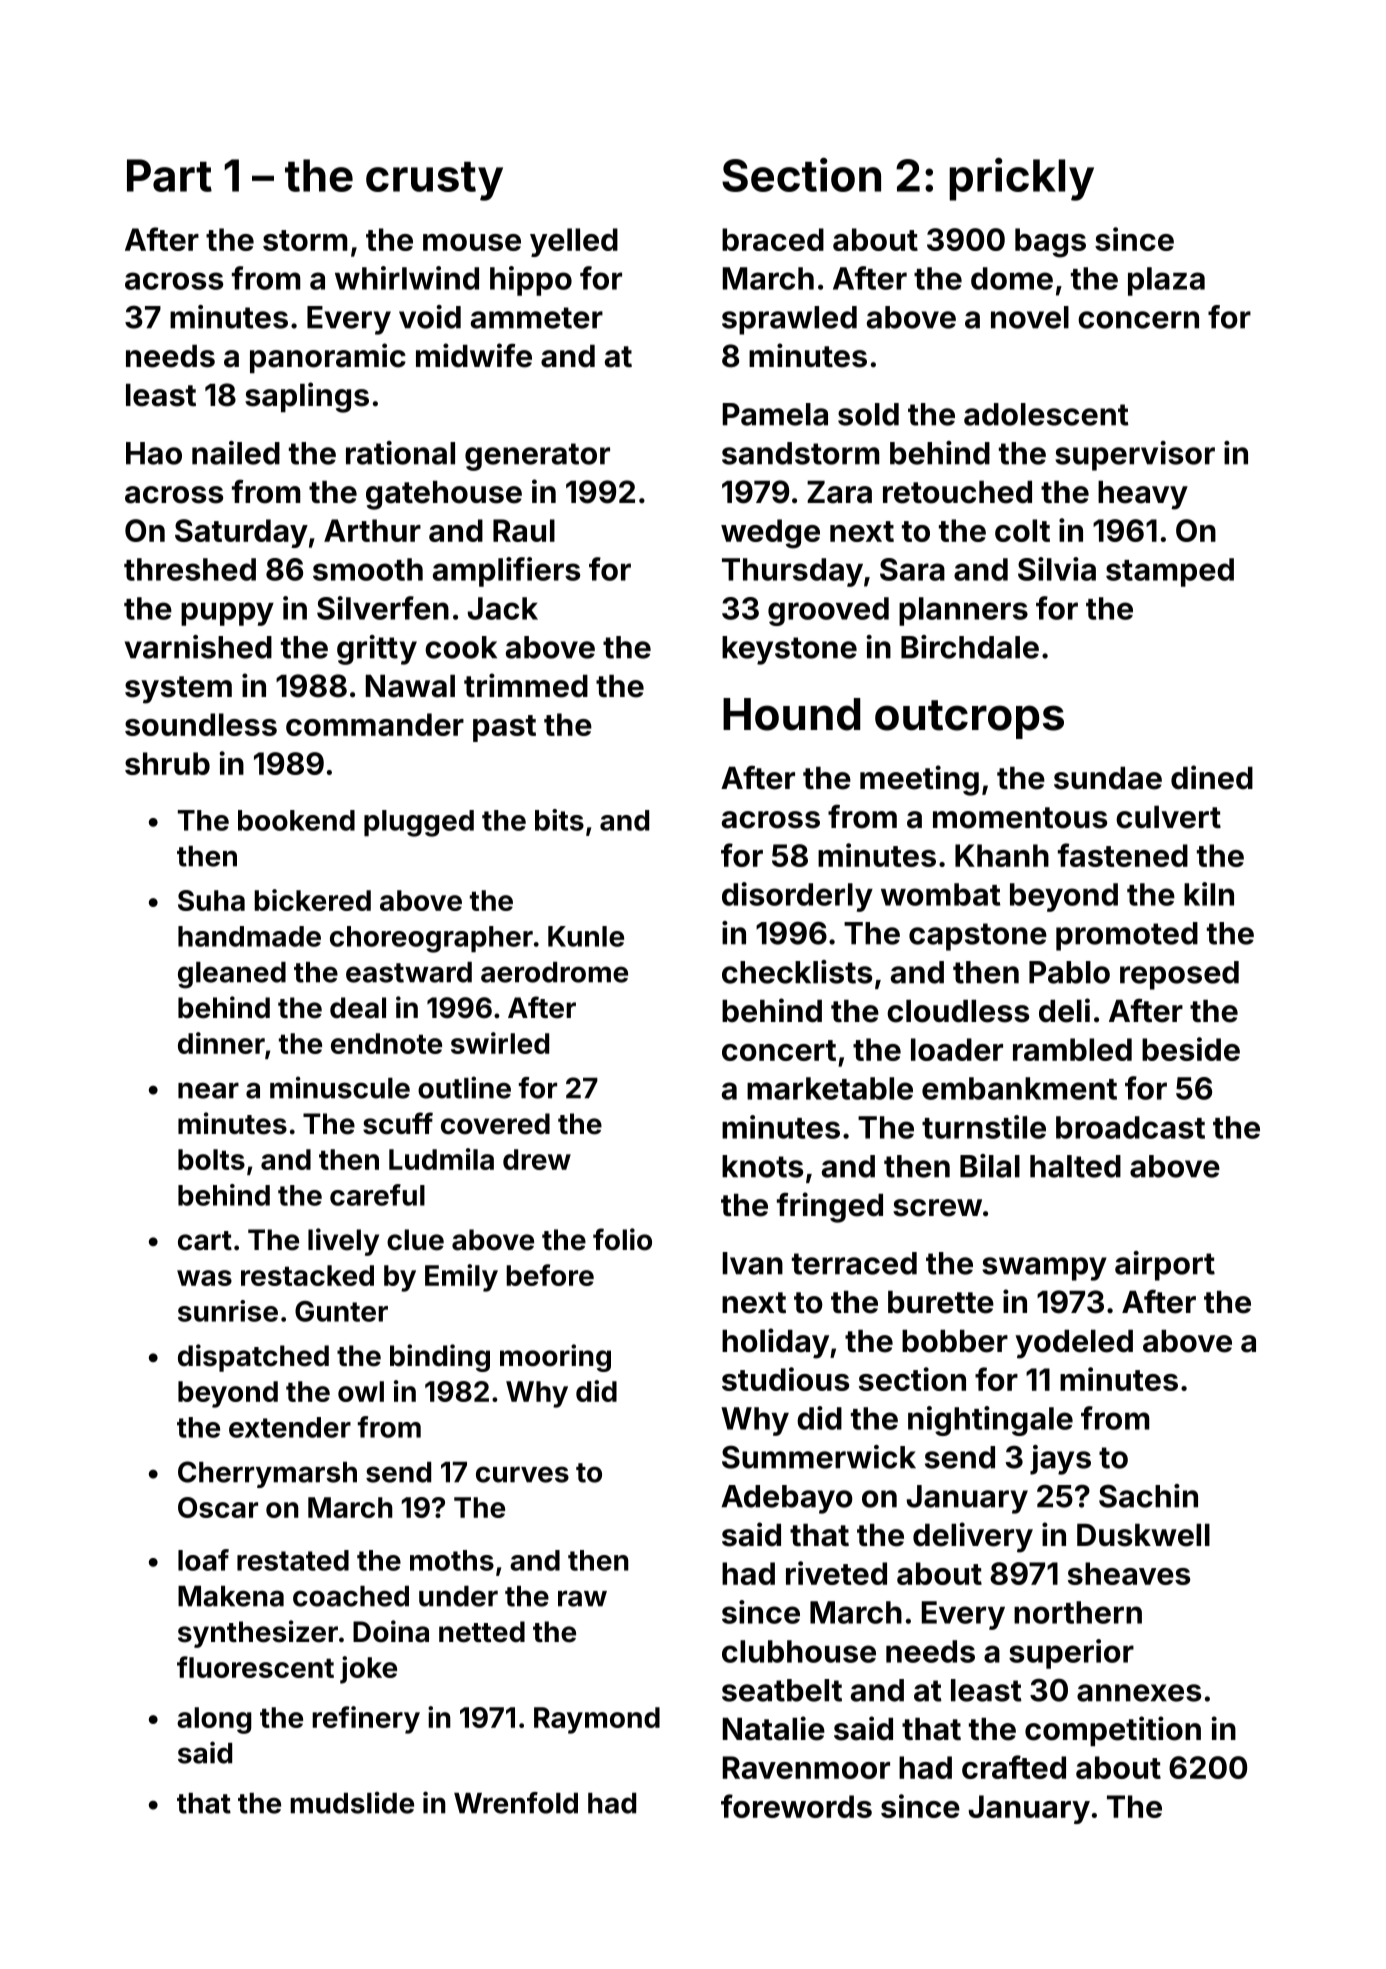  I want to click on generator, so click(537, 457).
